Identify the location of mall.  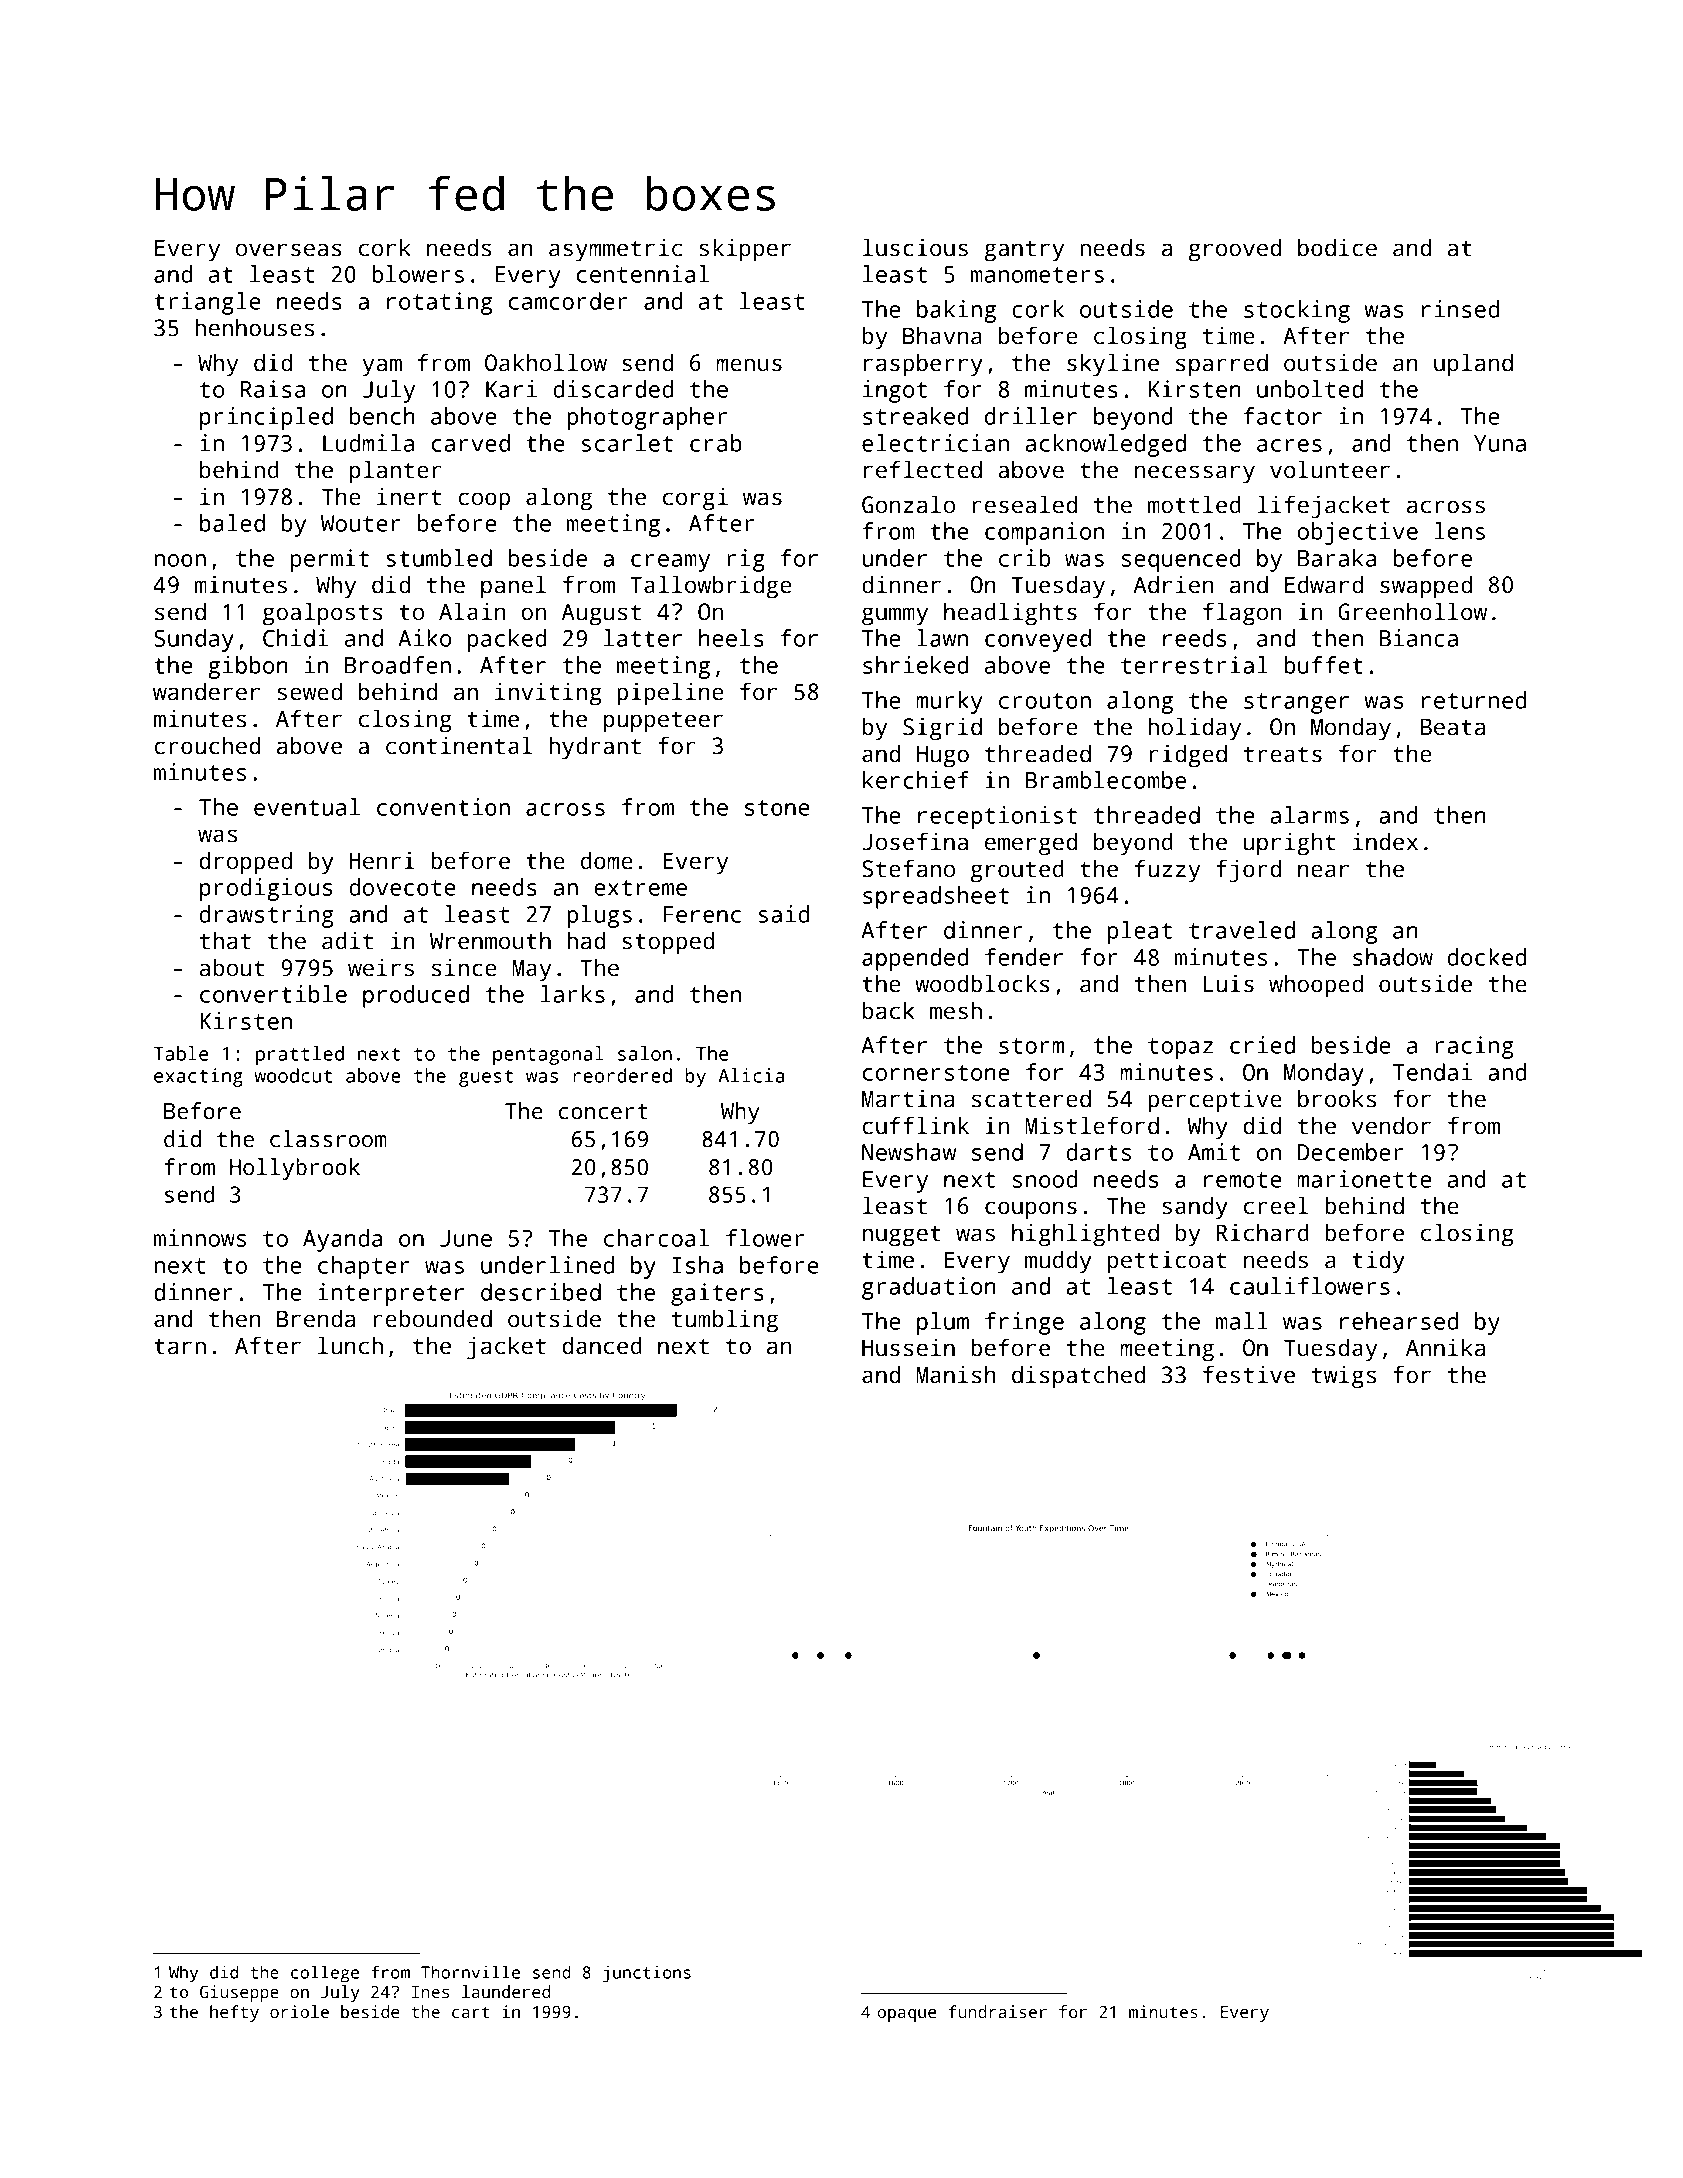
(1242, 1321).
